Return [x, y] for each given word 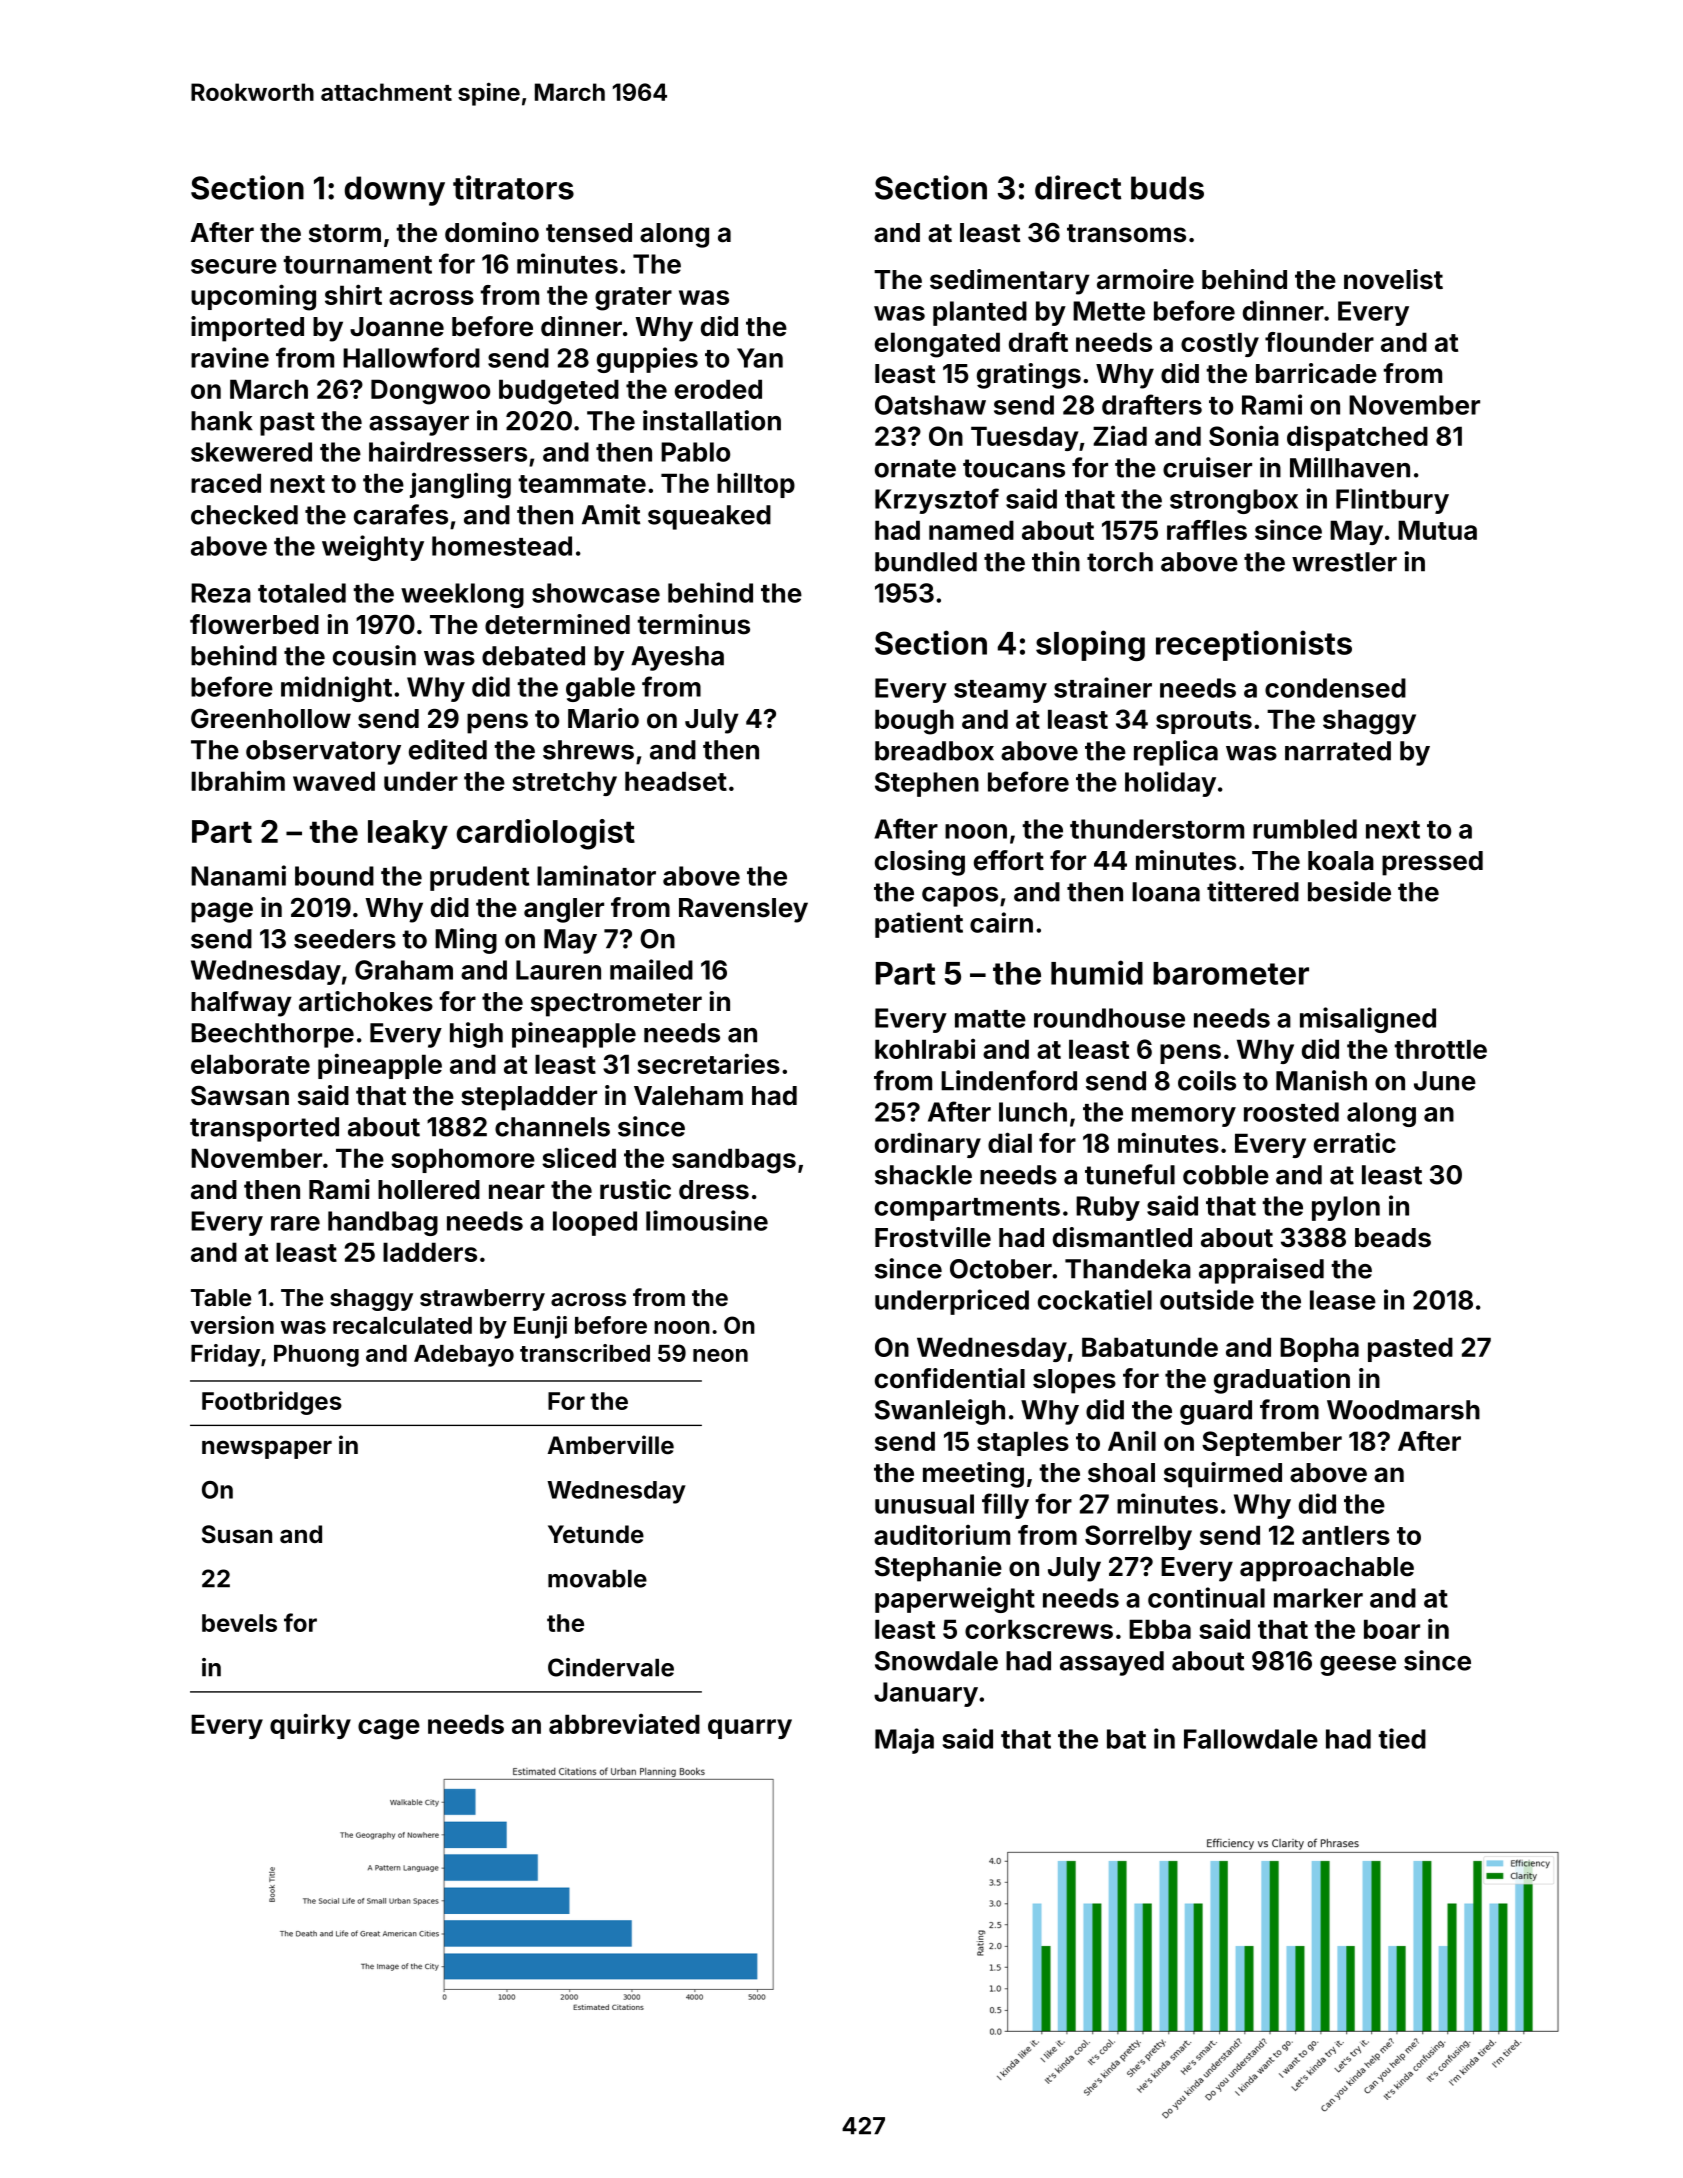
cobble [1226, 1175]
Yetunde [596, 1534]
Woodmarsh [1403, 1410]
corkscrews [1039, 1629]
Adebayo [464, 1356]
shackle [923, 1175]
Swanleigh [940, 1412]
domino [492, 232]
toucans [1014, 468]
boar [1392, 1629]
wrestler [1344, 562]
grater [633, 299]
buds [1167, 188]
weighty [373, 548]
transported [264, 1129]
